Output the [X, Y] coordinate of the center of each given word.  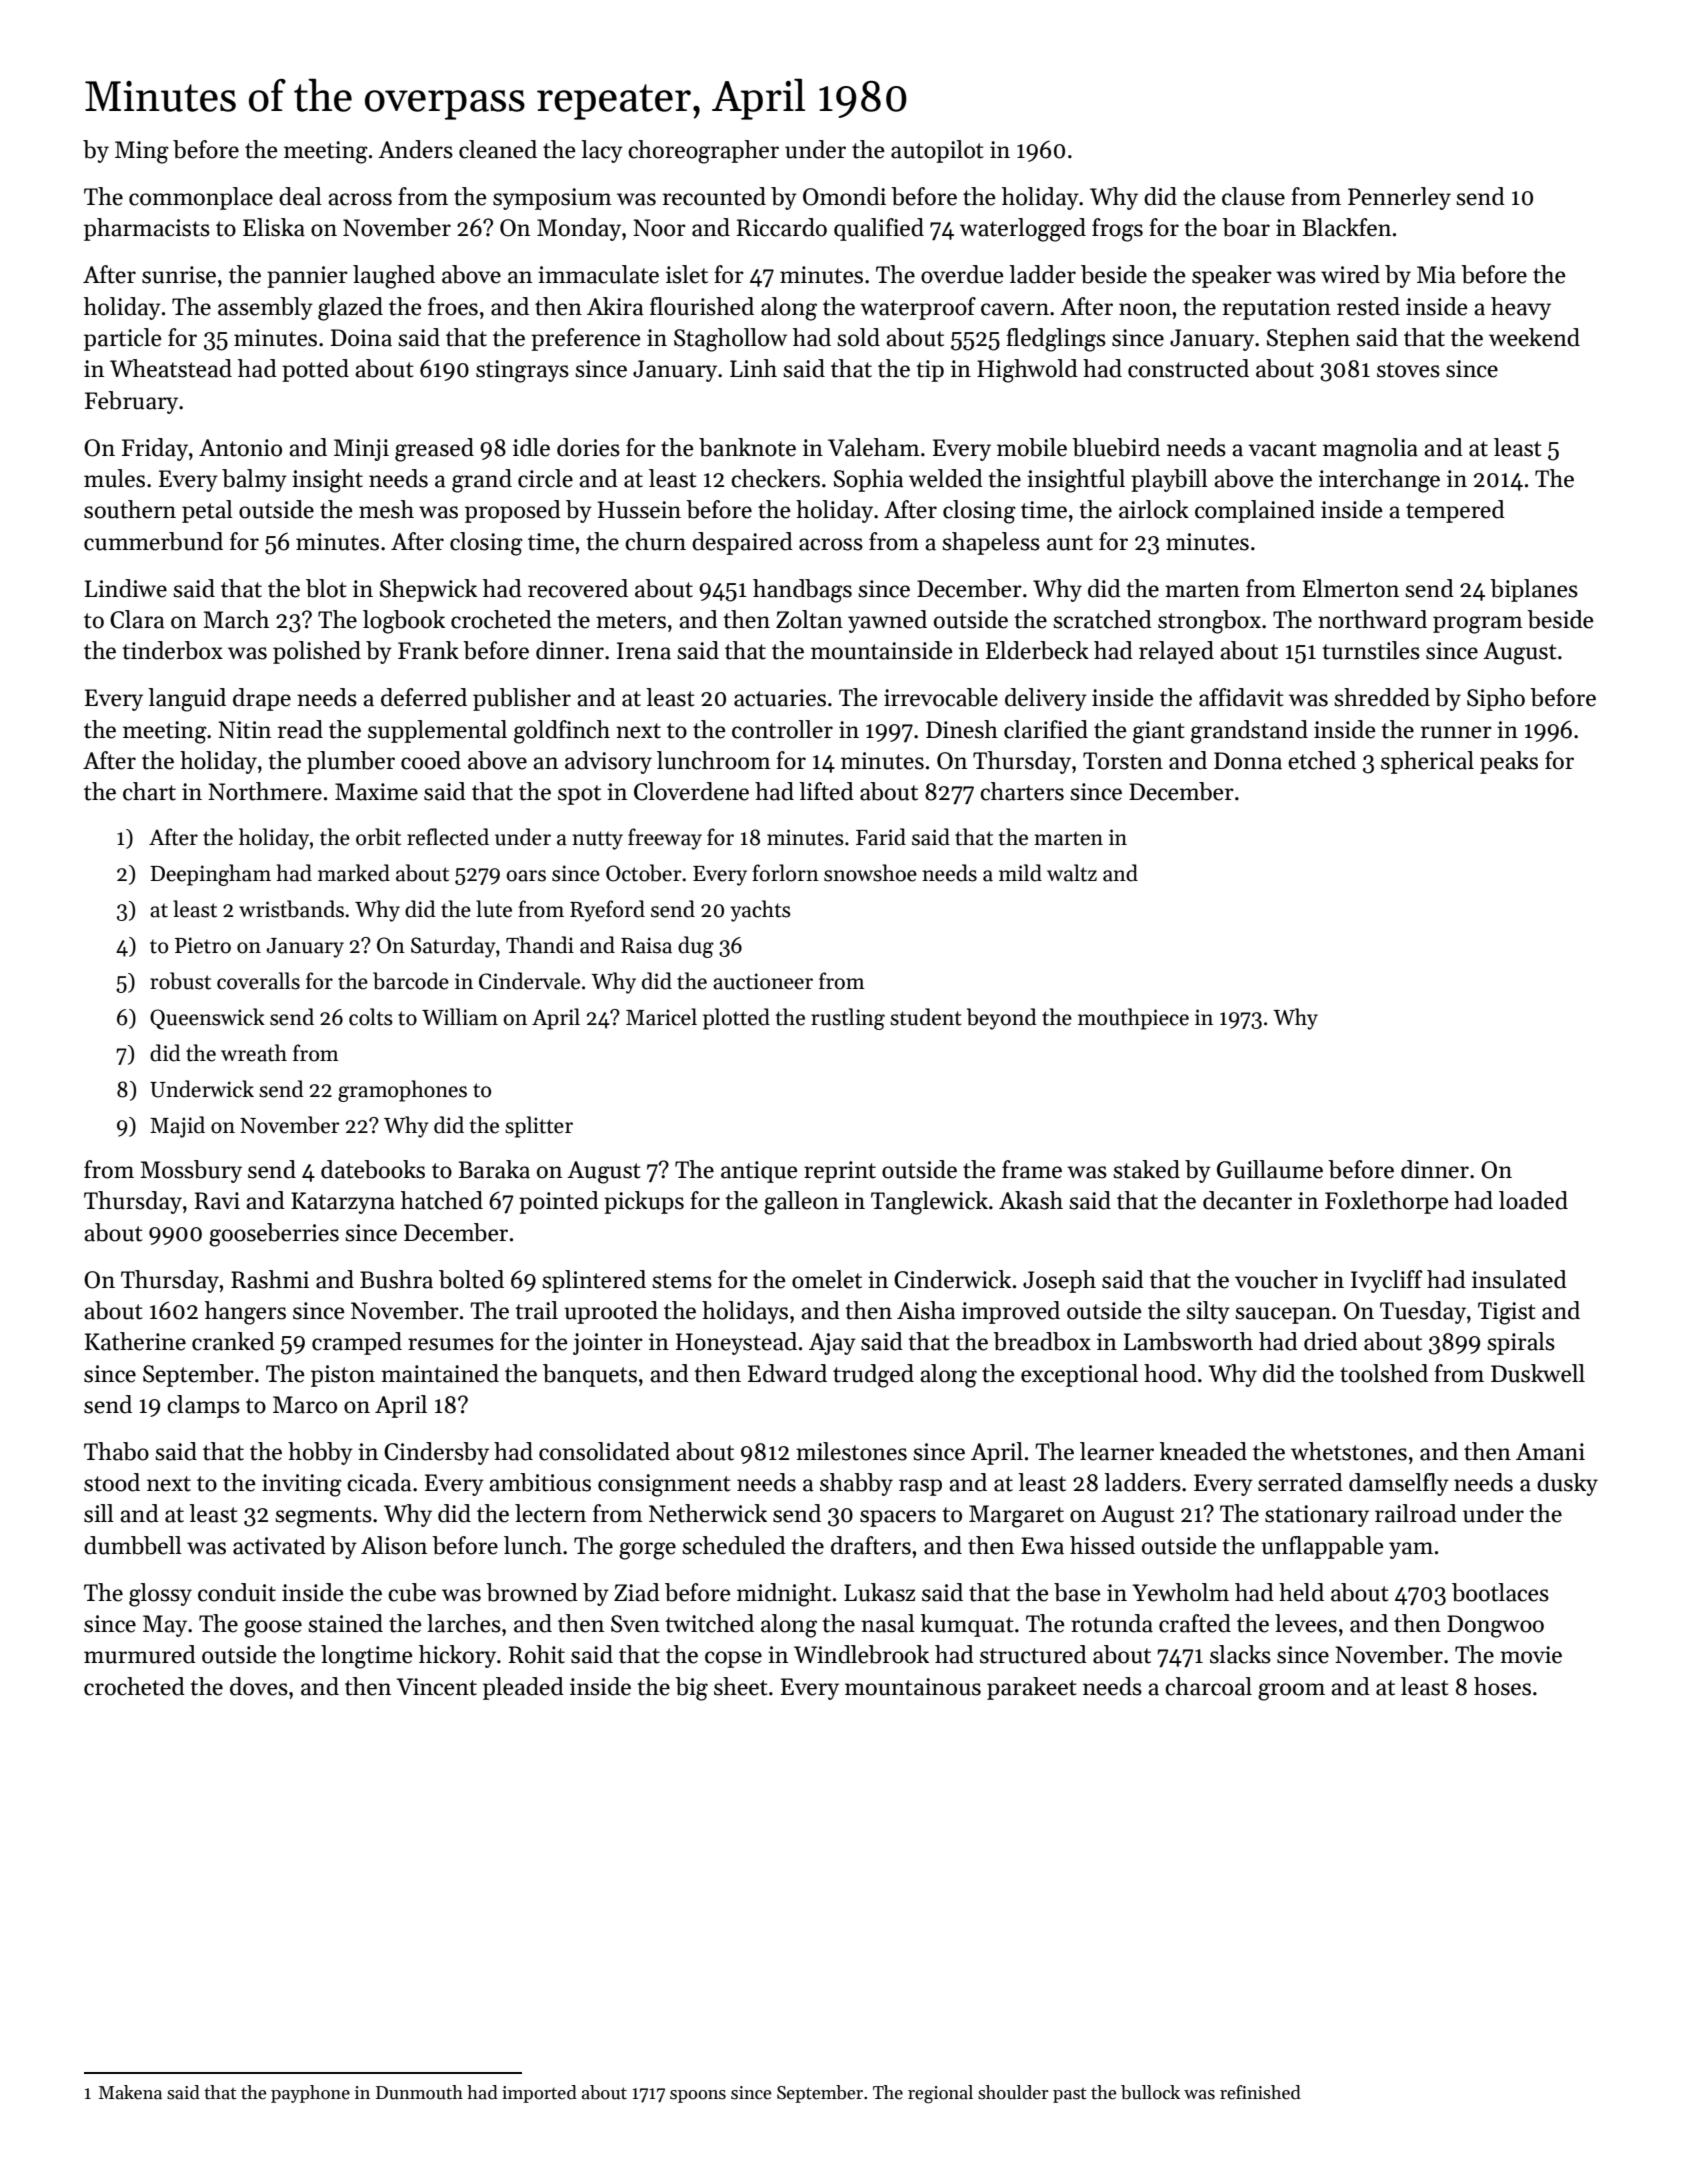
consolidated [604, 1451]
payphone [310, 2094]
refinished [1260, 2092]
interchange [1379, 481]
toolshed [1384, 1373]
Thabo [116, 1451]
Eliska [274, 227]
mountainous [913, 1687]
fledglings [1056, 340]
